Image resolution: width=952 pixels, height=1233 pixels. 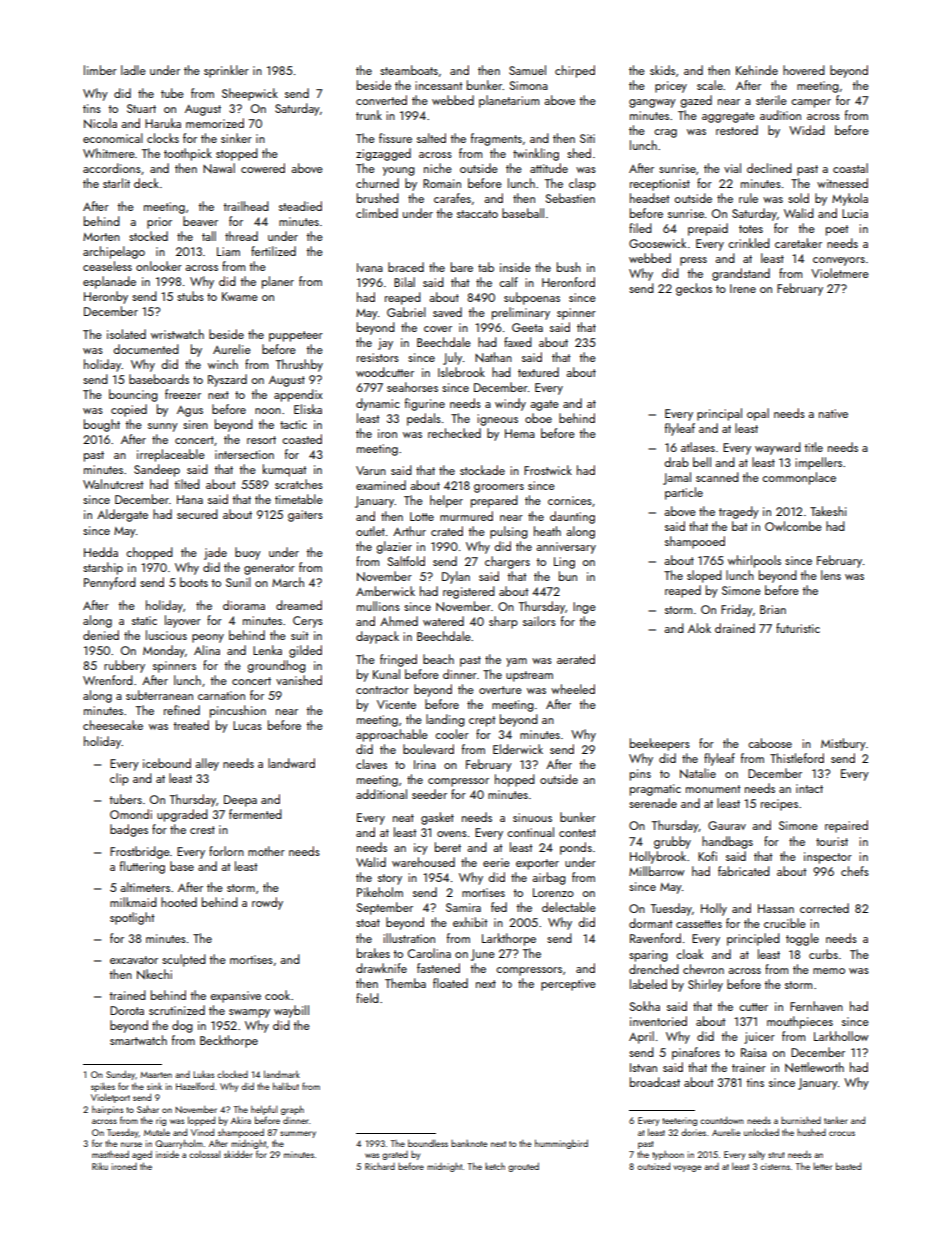 What do you see at coordinates (523, 1167) in the document?
I see `grouted` at bounding box center [523, 1167].
